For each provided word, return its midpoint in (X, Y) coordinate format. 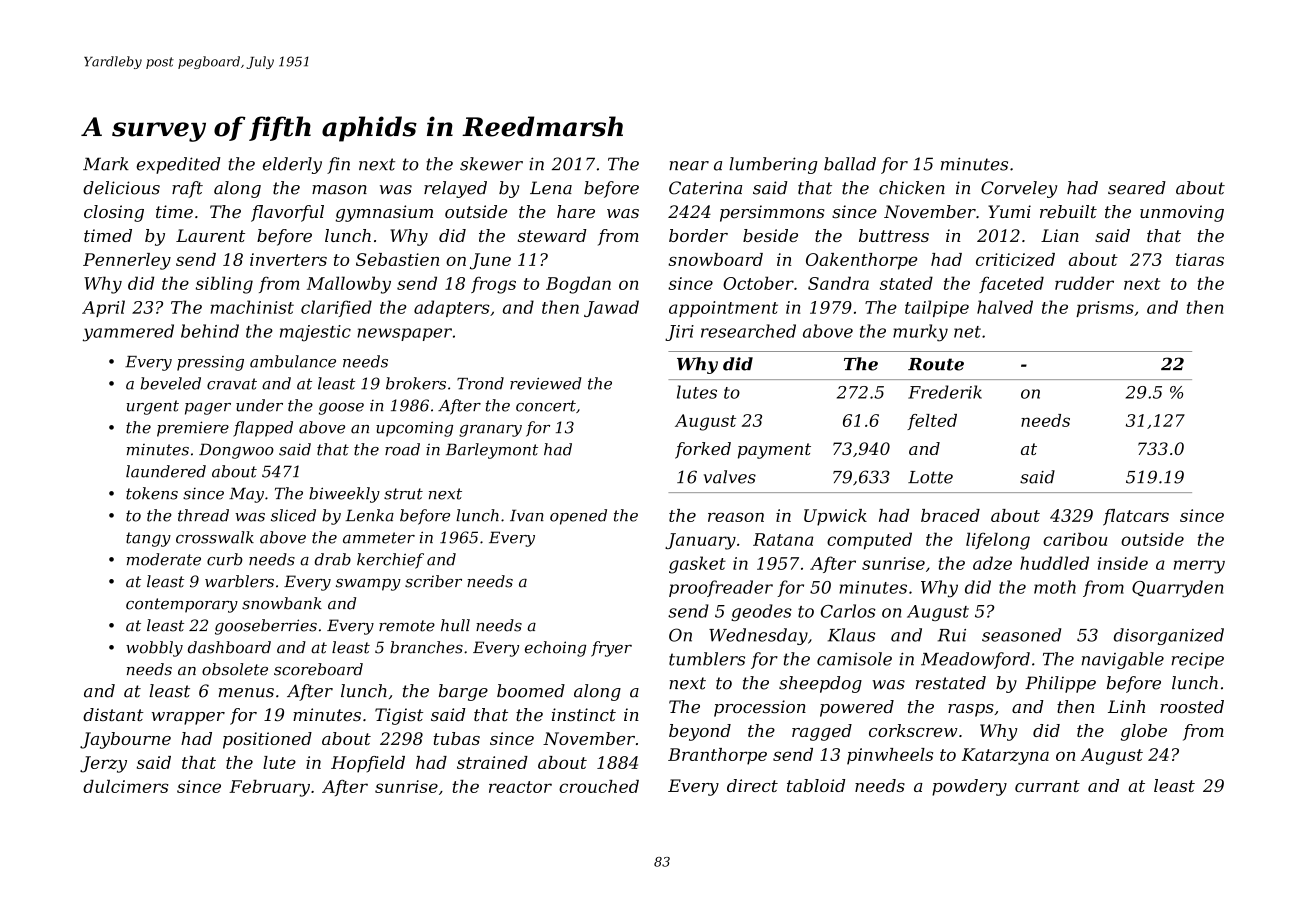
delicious (121, 188)
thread (203, 515)
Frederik (945, 392)
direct (752, 785)
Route (936, 364)
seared (1137, 188)
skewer (491, 164)
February (269, 788)
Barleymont (492, 451)
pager (208, 409)
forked (703, 450)
